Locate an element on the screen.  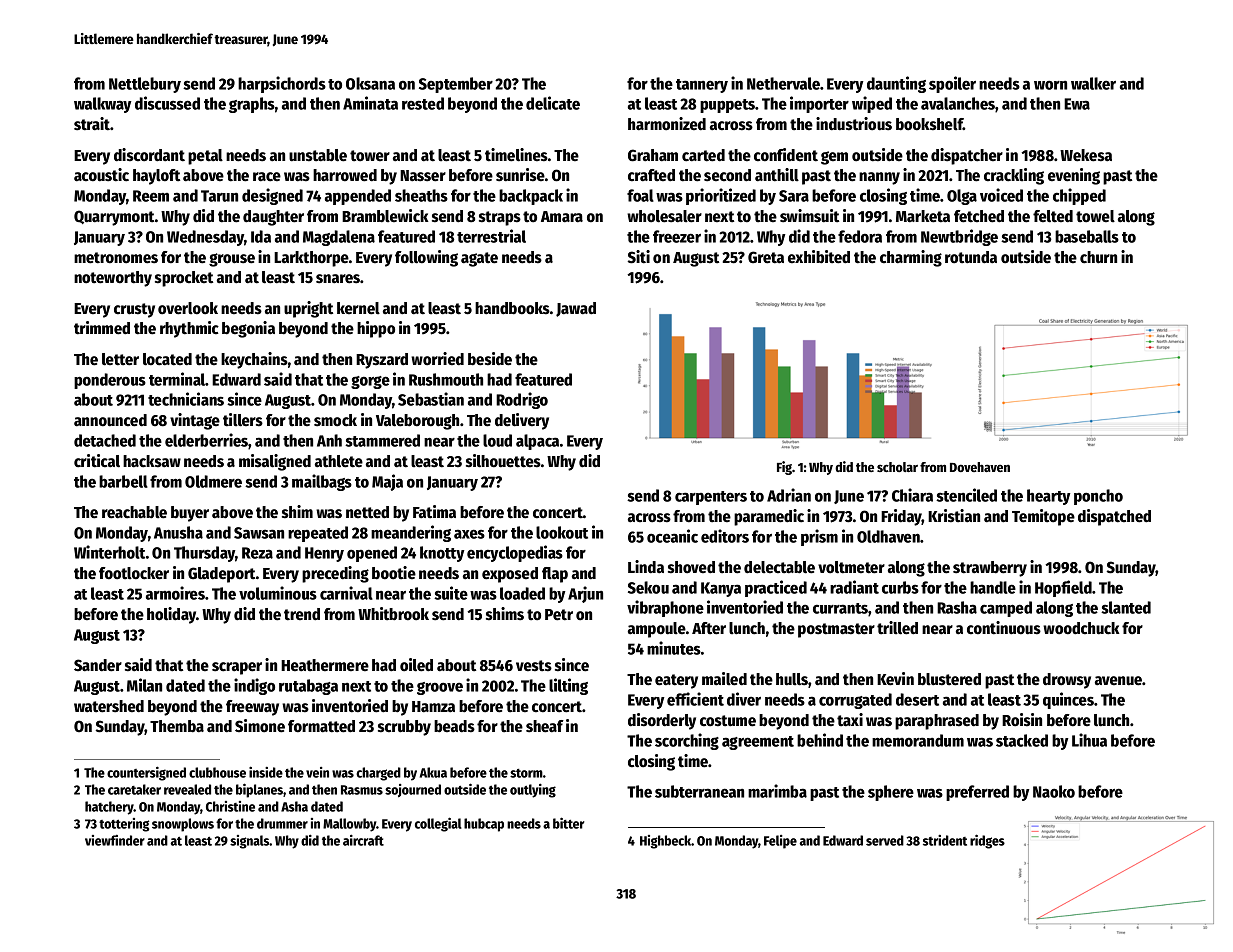
scholar is located at coordinates (897, 467).
